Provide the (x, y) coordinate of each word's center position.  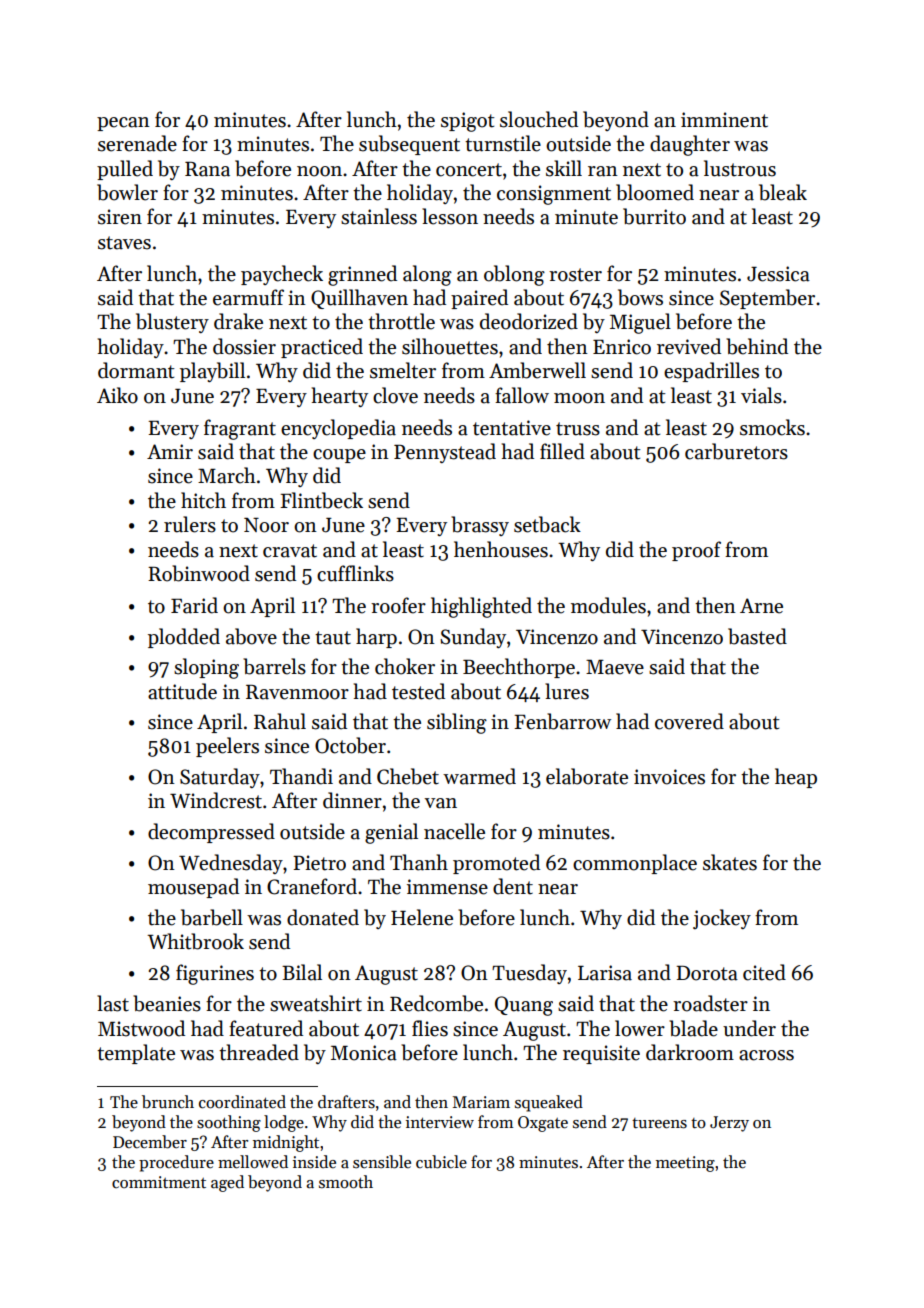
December (150, 1142)
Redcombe (436, 1003)
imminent (724, 120)
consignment (554, 195)
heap (796, 778)
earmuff (248, 297)
